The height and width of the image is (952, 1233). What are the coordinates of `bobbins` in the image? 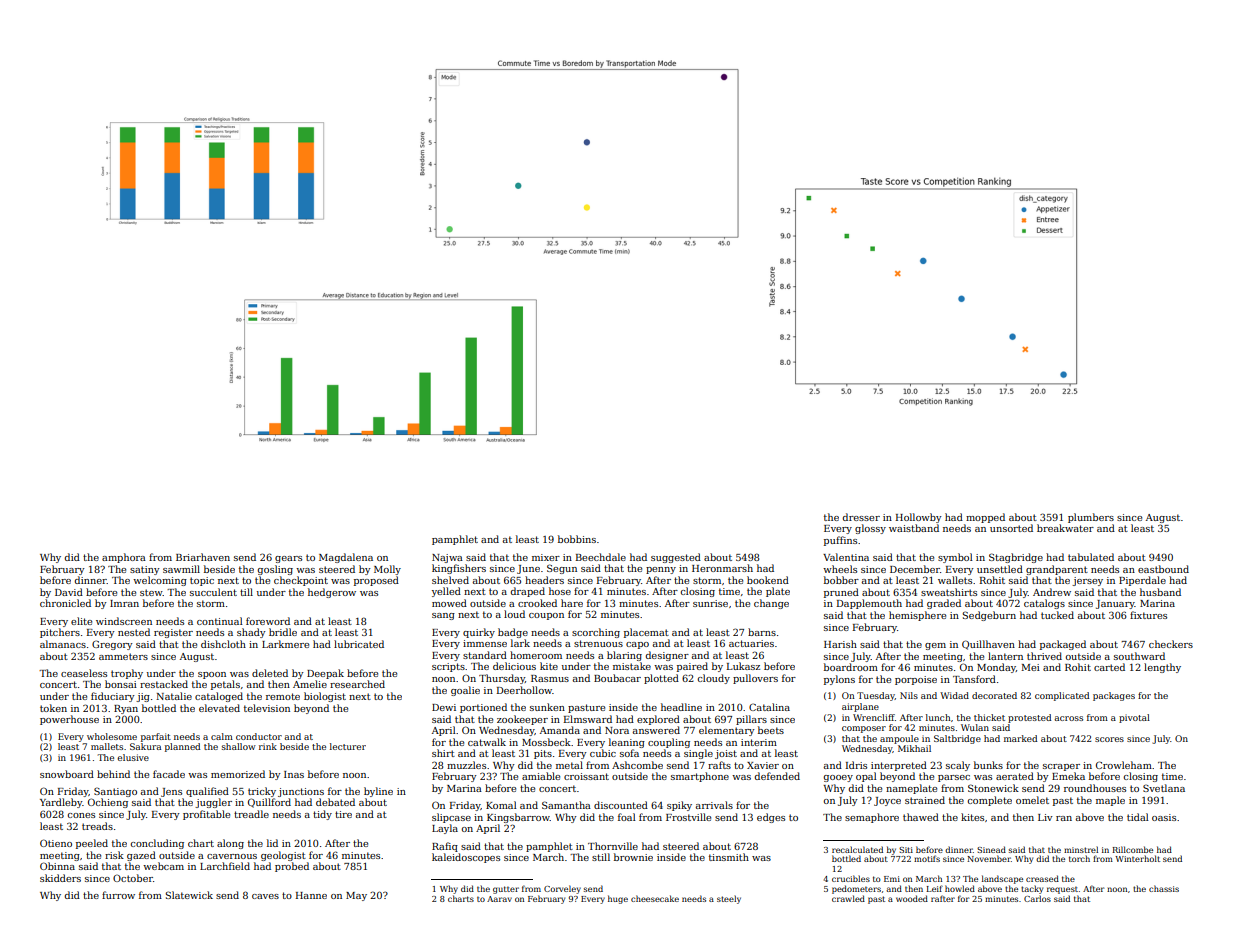 It's located at (577, 539).
